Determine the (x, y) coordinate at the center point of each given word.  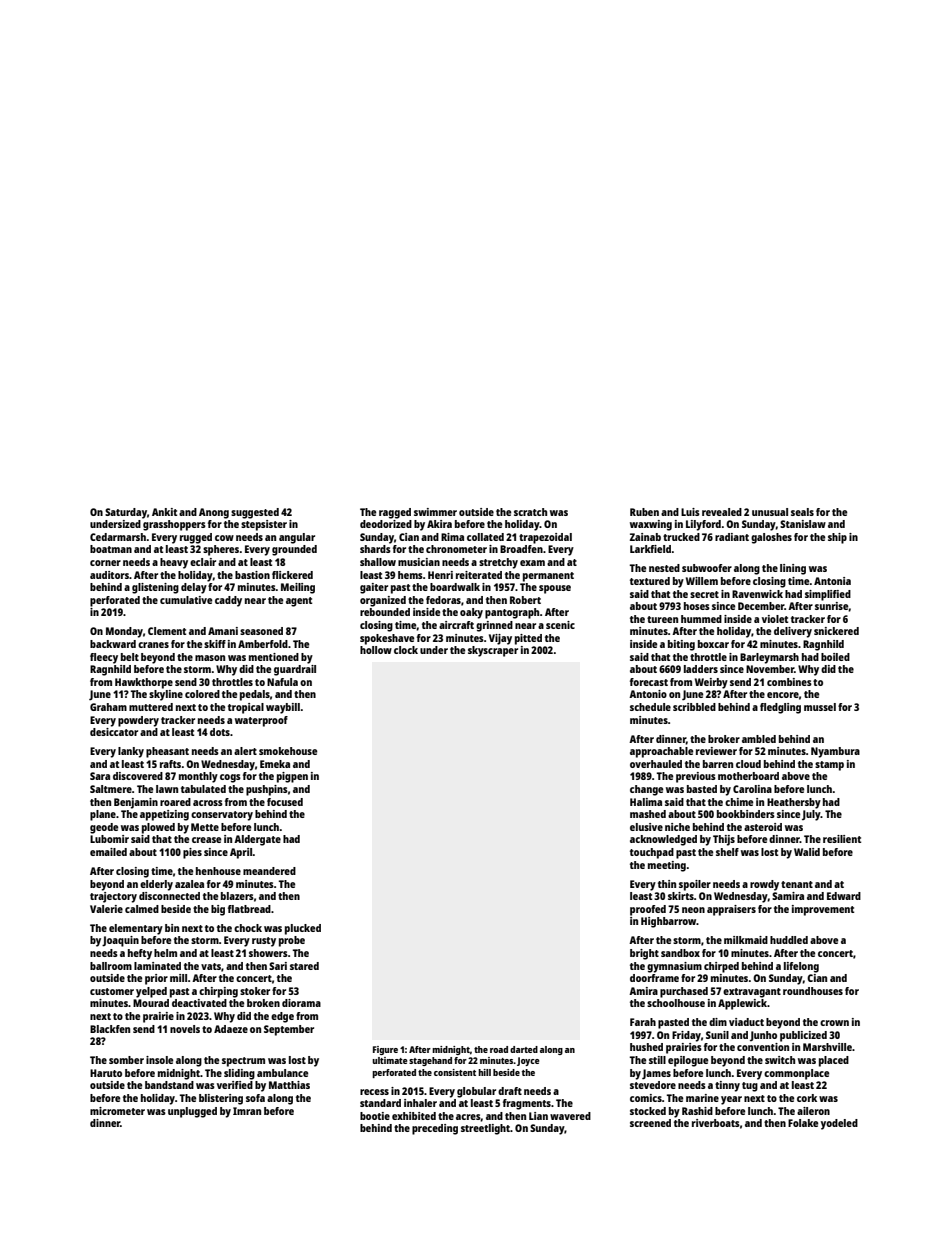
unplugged (192, 1112)
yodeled (839, 1124)
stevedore (653, 1085)
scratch (530, 512)
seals (802, 512)
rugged (196, 538)
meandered (269, 871)
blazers (237, 896)
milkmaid (746, 940)
